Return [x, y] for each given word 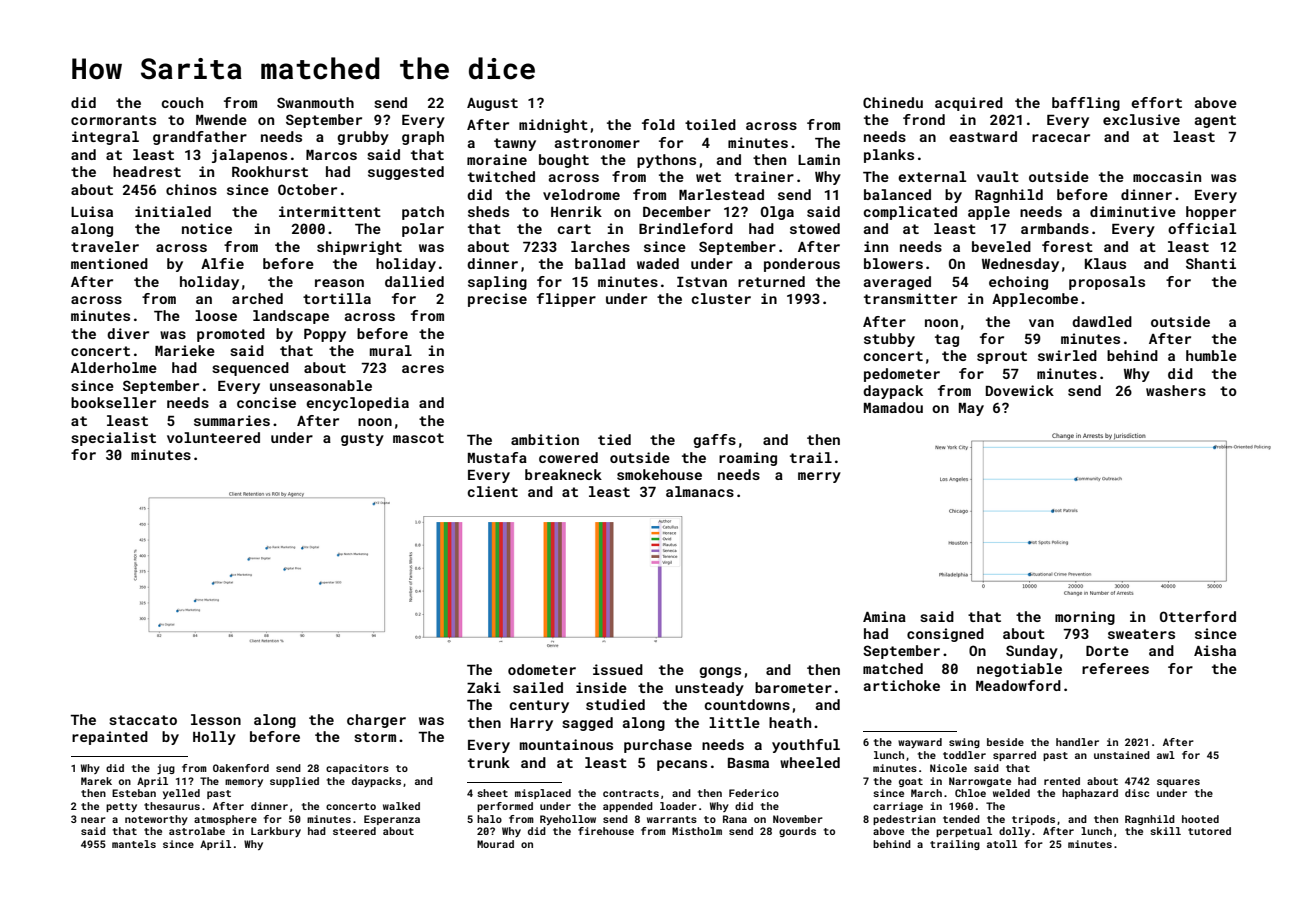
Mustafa [497, 457]
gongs [720, 672]
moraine [497, 159]
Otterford [1198, 616]
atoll [1002, 844]
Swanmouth [315, 102]
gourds [797, 832]
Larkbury [276, 832]
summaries [232, 420]
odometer [542, 669]
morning [1085, 618]
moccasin [1167, 176]
